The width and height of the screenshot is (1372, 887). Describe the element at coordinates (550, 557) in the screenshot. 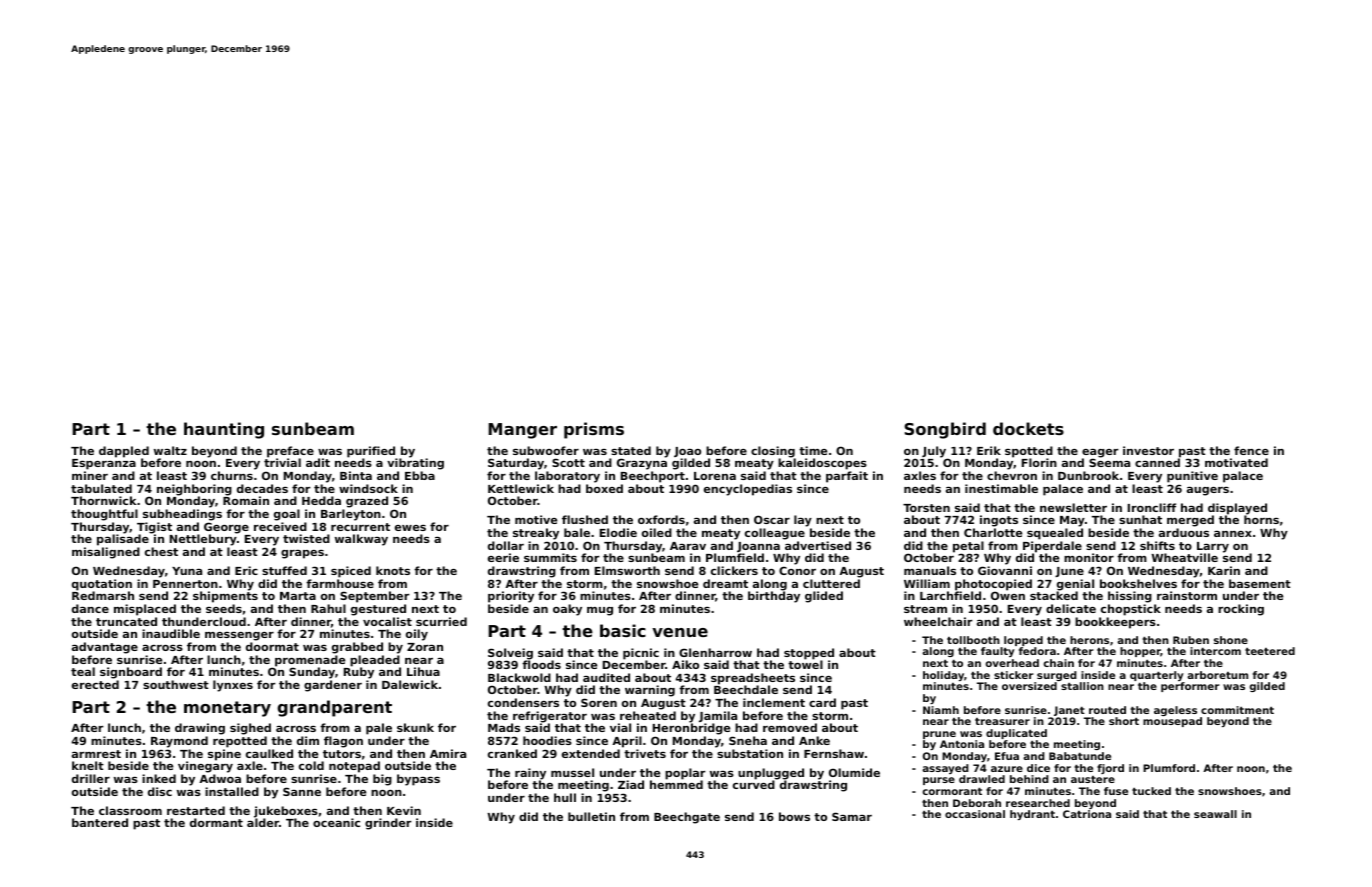

I see `summits` at that location.
